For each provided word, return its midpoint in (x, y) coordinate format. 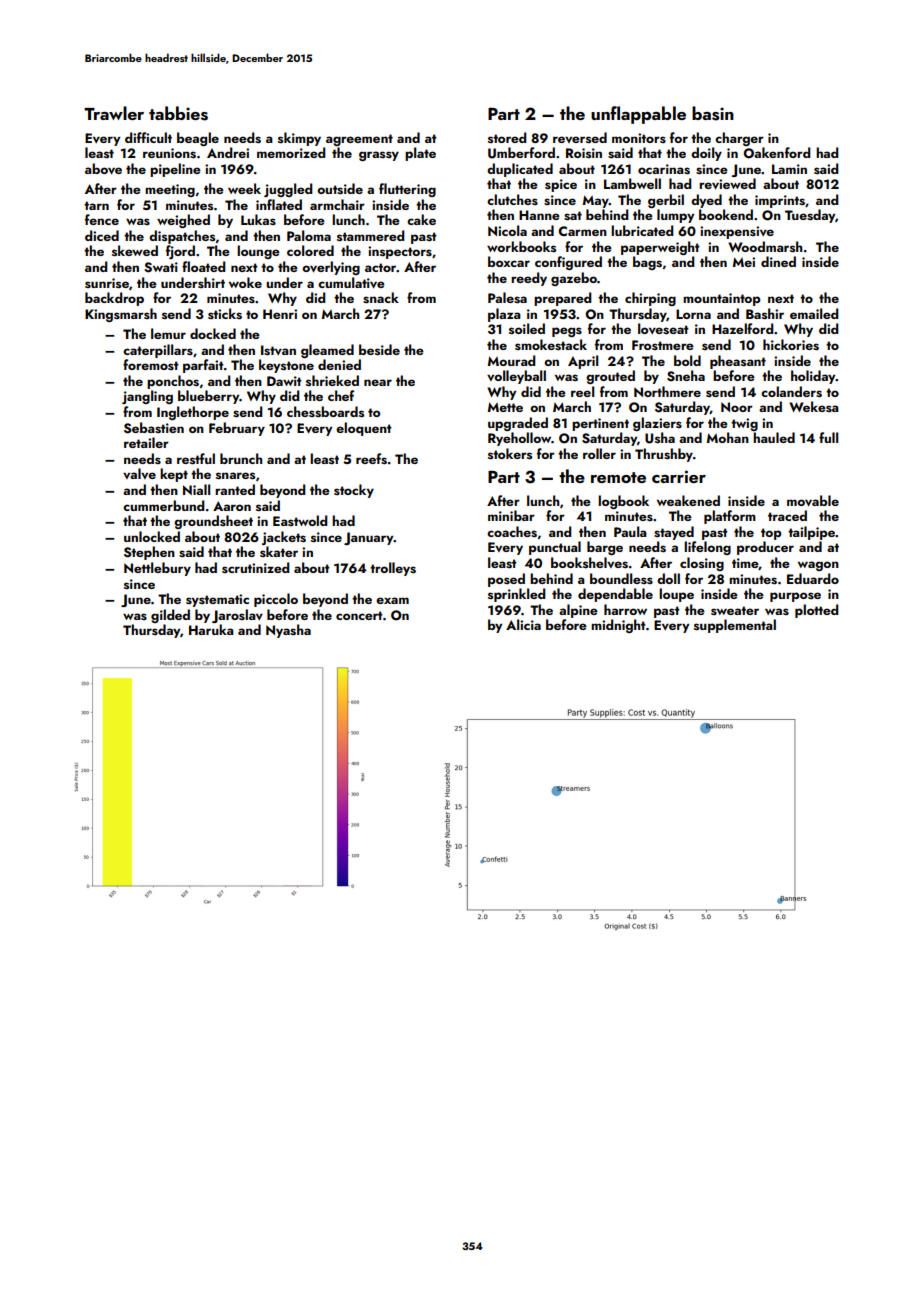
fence (102, 219)
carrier (679, 476)
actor (381, 267)
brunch (241, 458)
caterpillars (158, 351)
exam (392, 600)
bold (687, 360)
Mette (505, 407)
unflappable (638, 115)
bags (647, 263)
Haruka (211, 629)
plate (420, 154)
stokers (510, 453)
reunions (169, 153)
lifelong (707, 548)
